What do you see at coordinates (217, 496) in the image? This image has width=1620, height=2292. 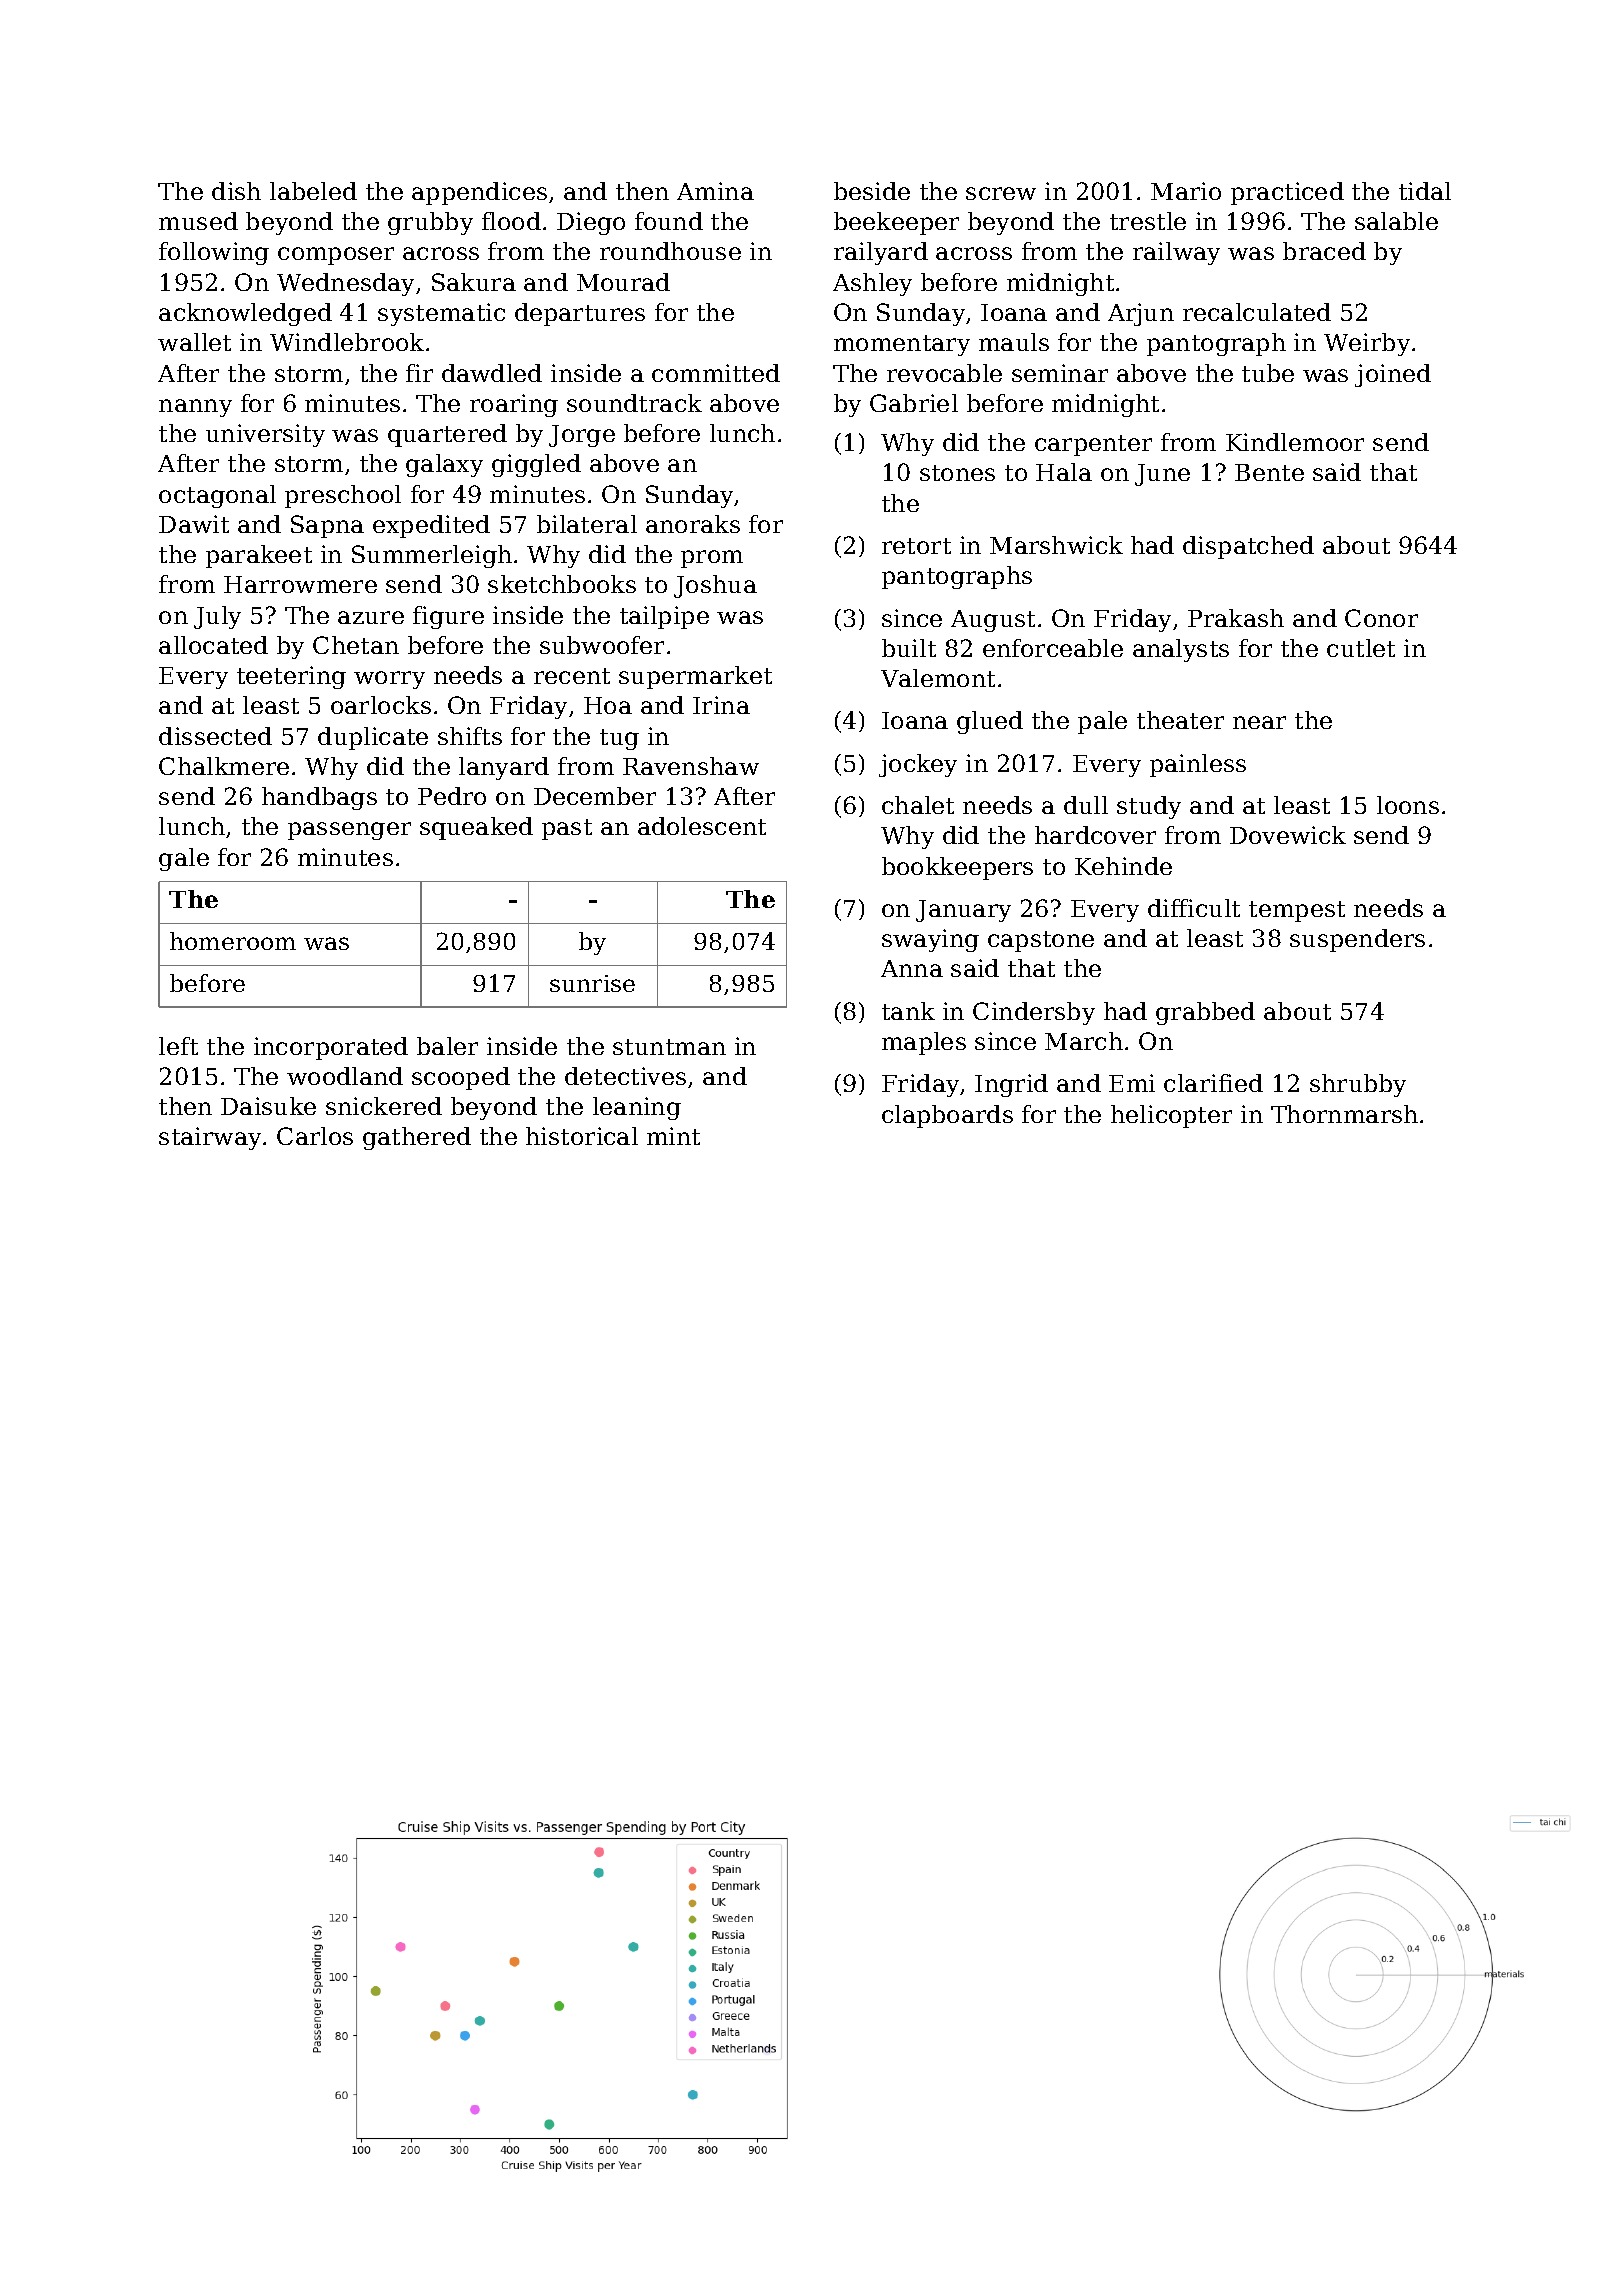 I see `octagonal` at bounding box center [217, 496].
